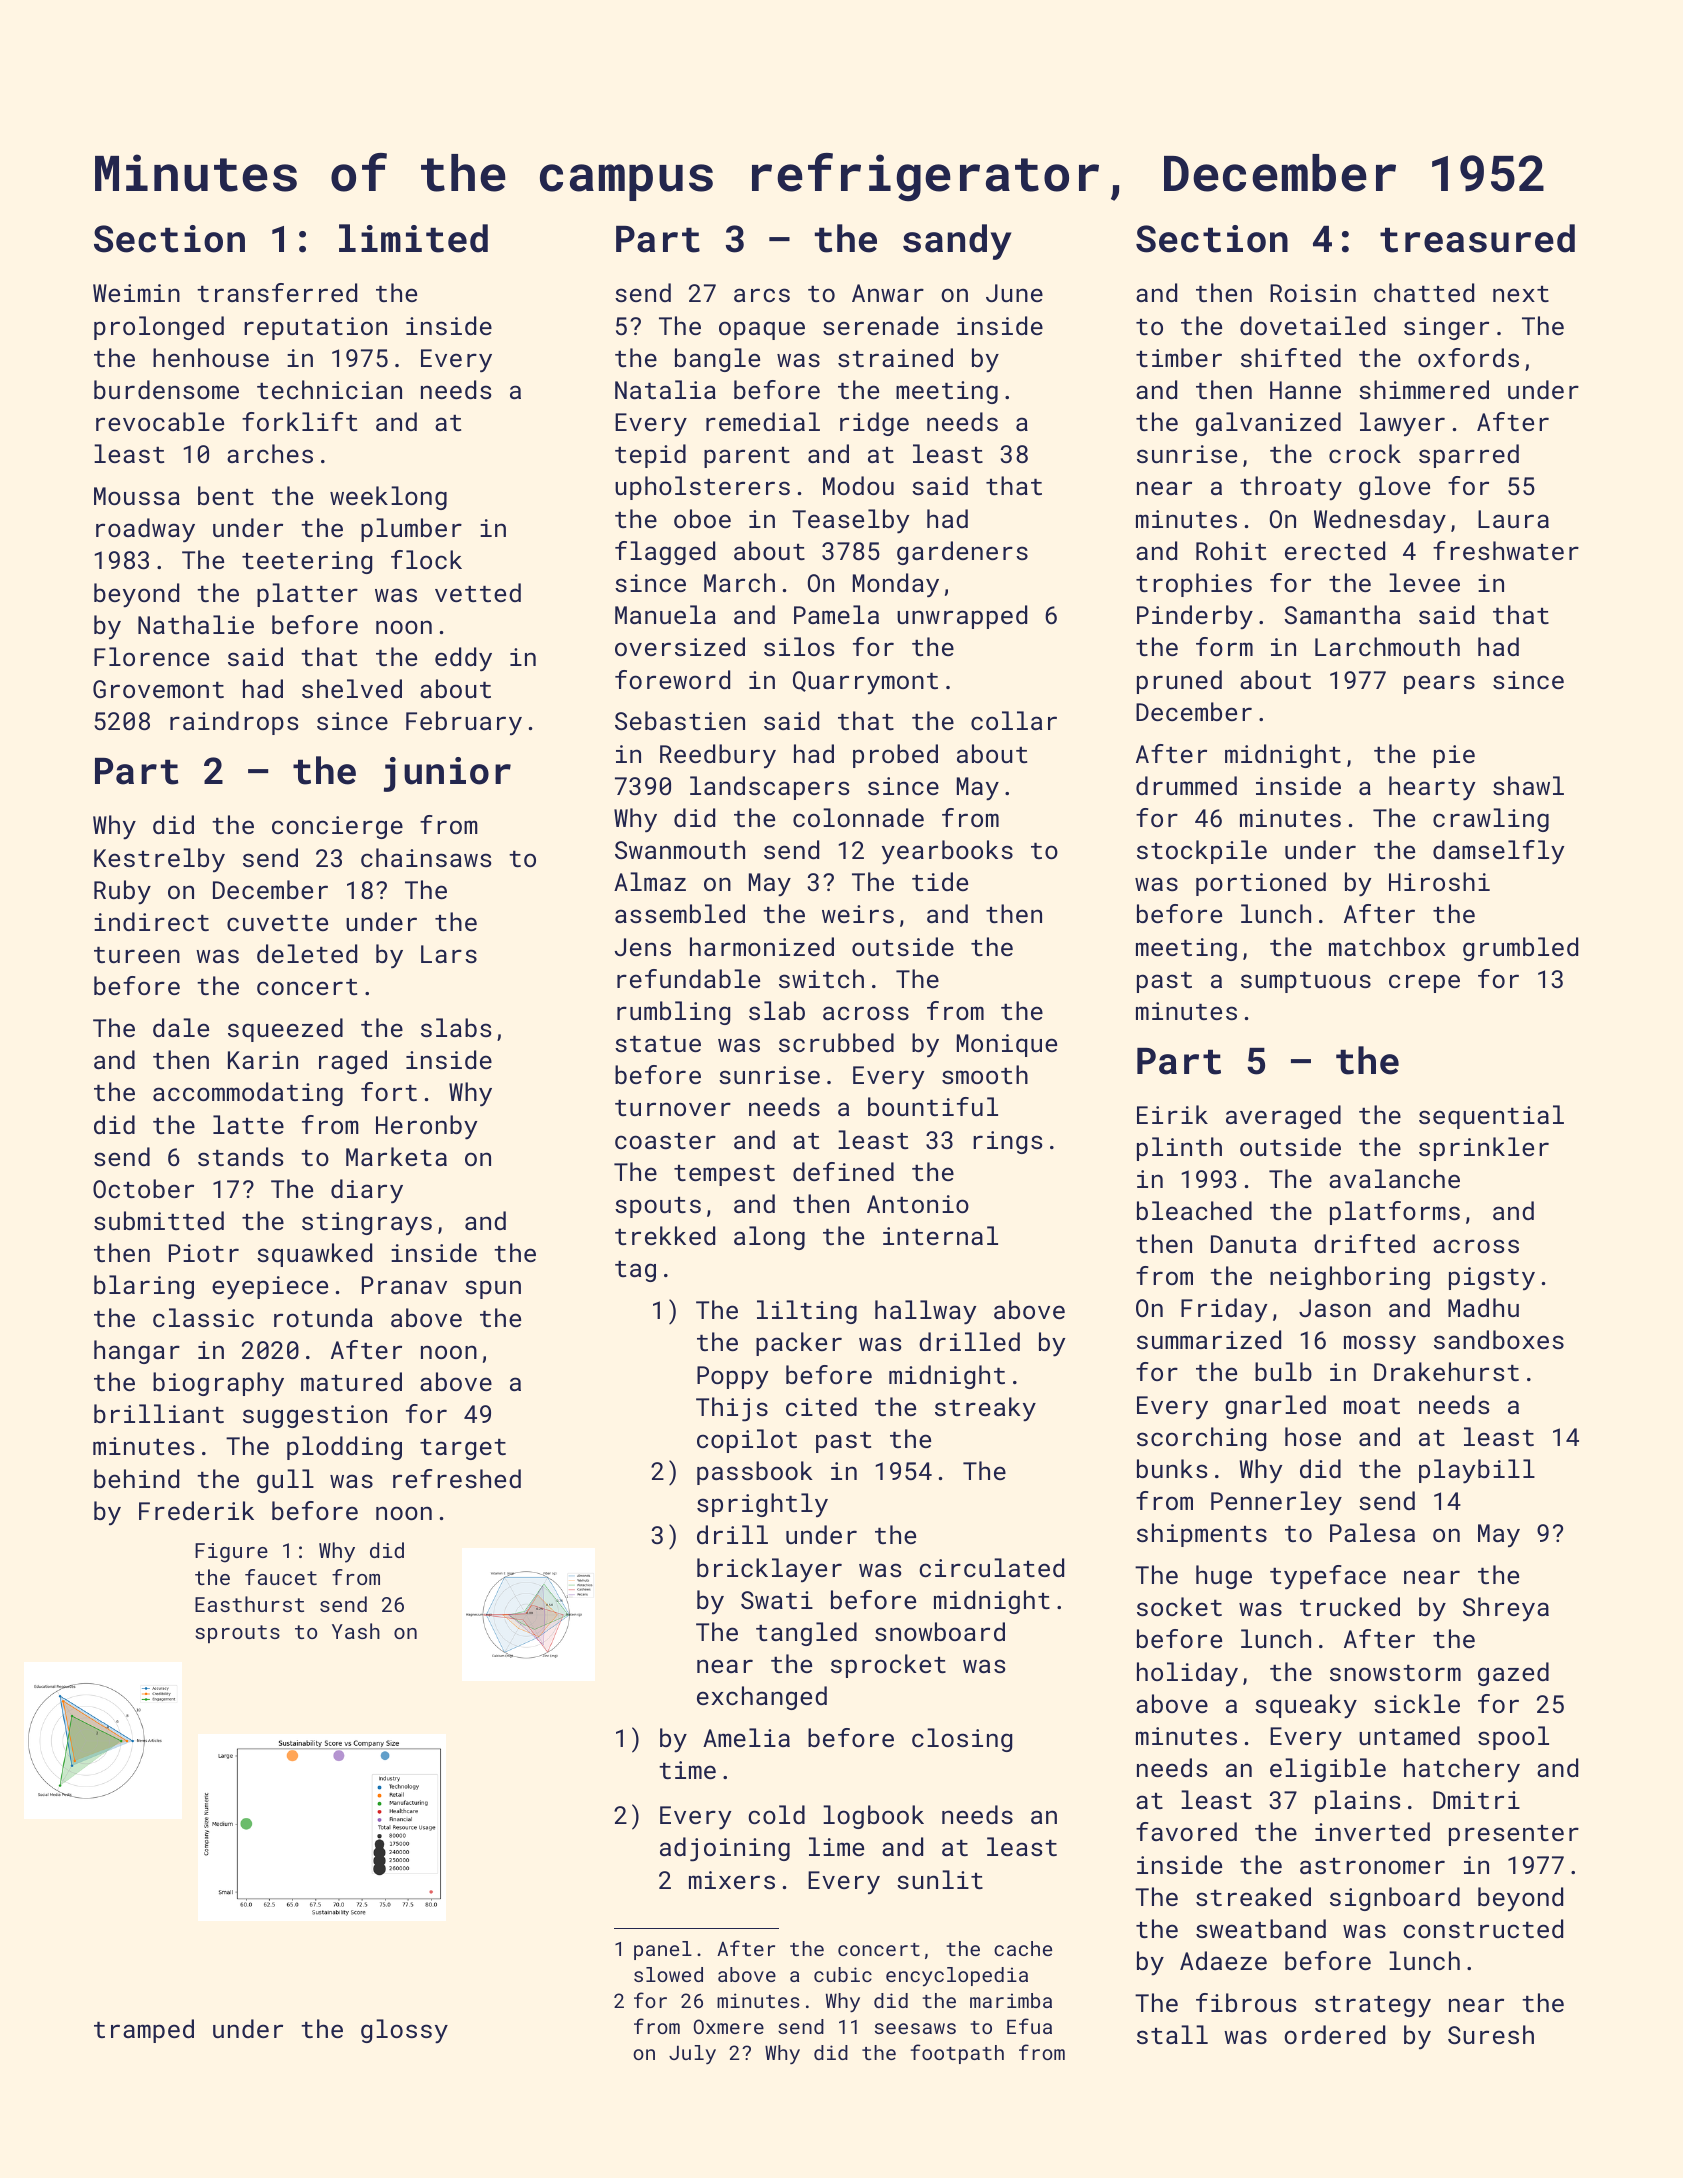 This document has height=2178, width=1683. Describe the element at coordinates (729, 2026) in the document. I see `Oxmere` at that location.
